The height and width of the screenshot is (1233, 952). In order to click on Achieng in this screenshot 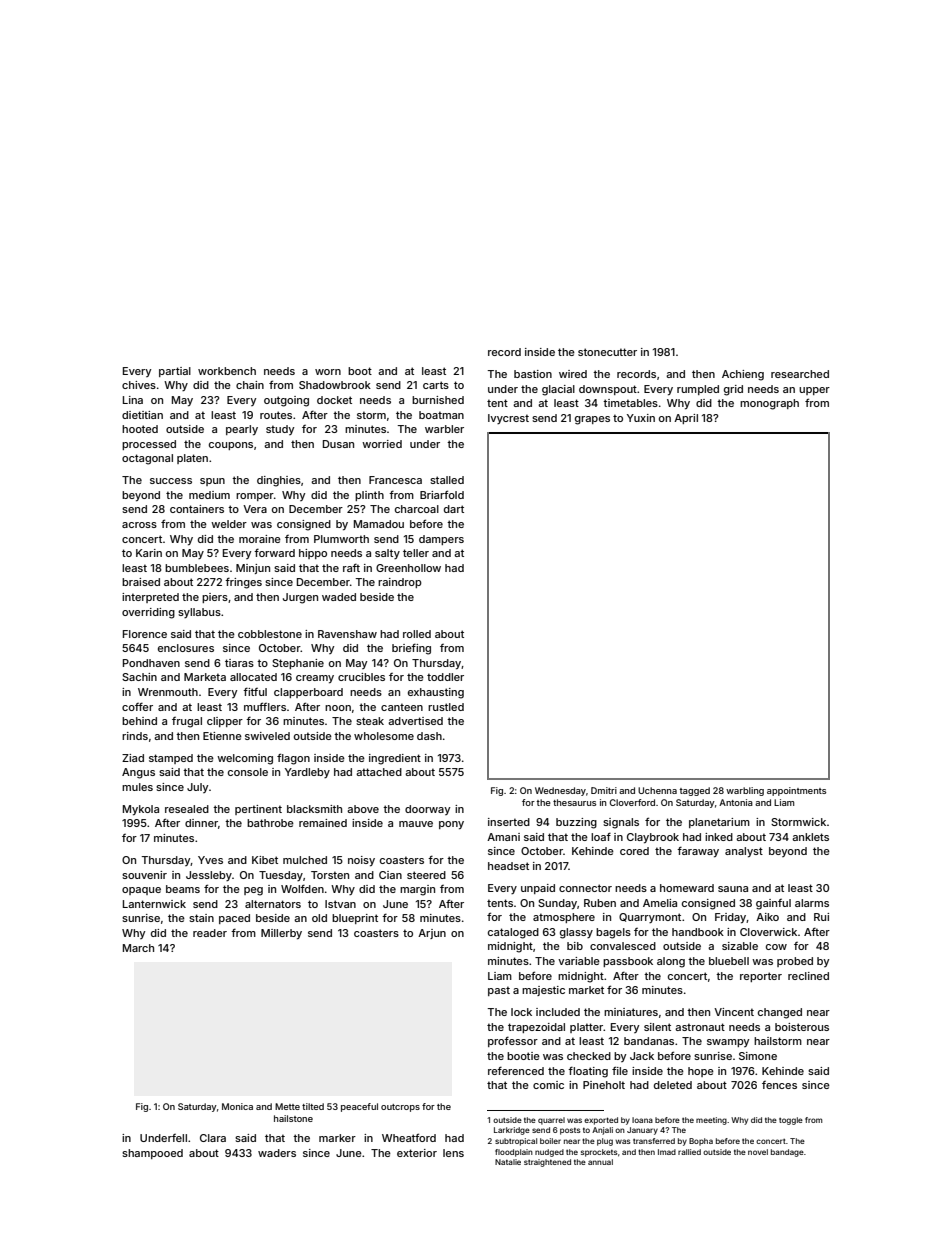, I will do `click(743, 375)`.
